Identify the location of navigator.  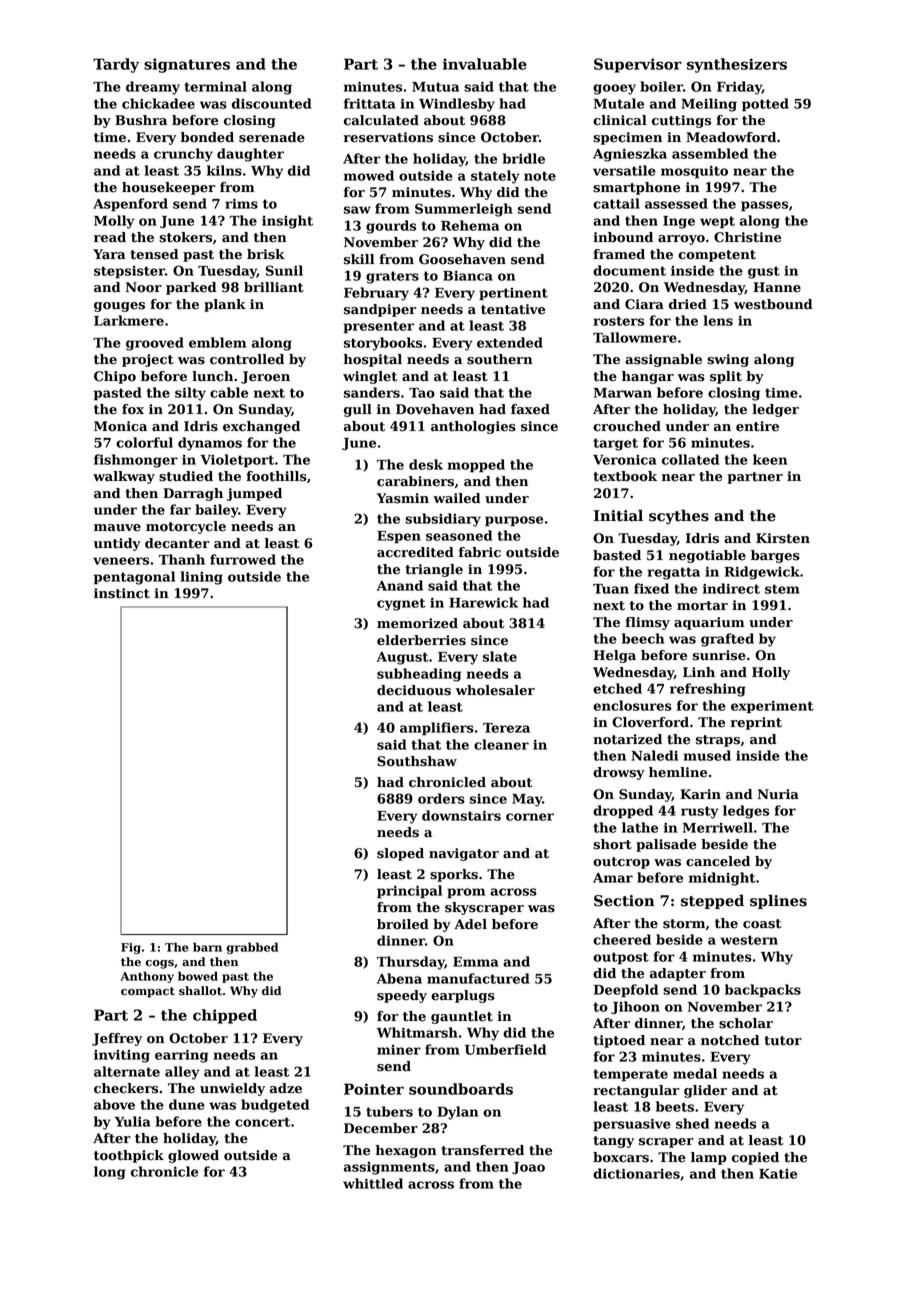
(464, 854).
